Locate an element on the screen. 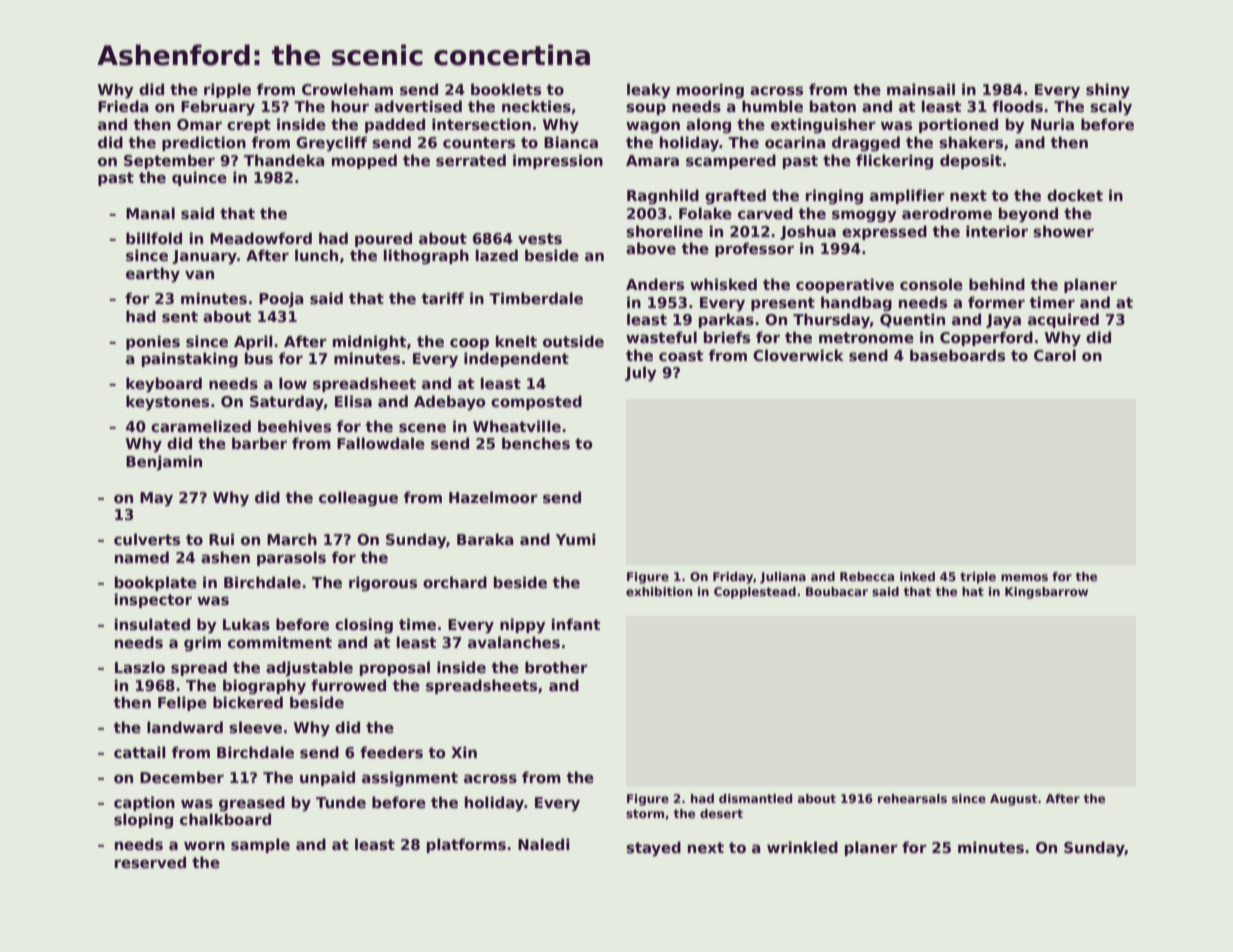 This screenshot has height=952, width=1233. dragged is located at coordinates (866, 143).
